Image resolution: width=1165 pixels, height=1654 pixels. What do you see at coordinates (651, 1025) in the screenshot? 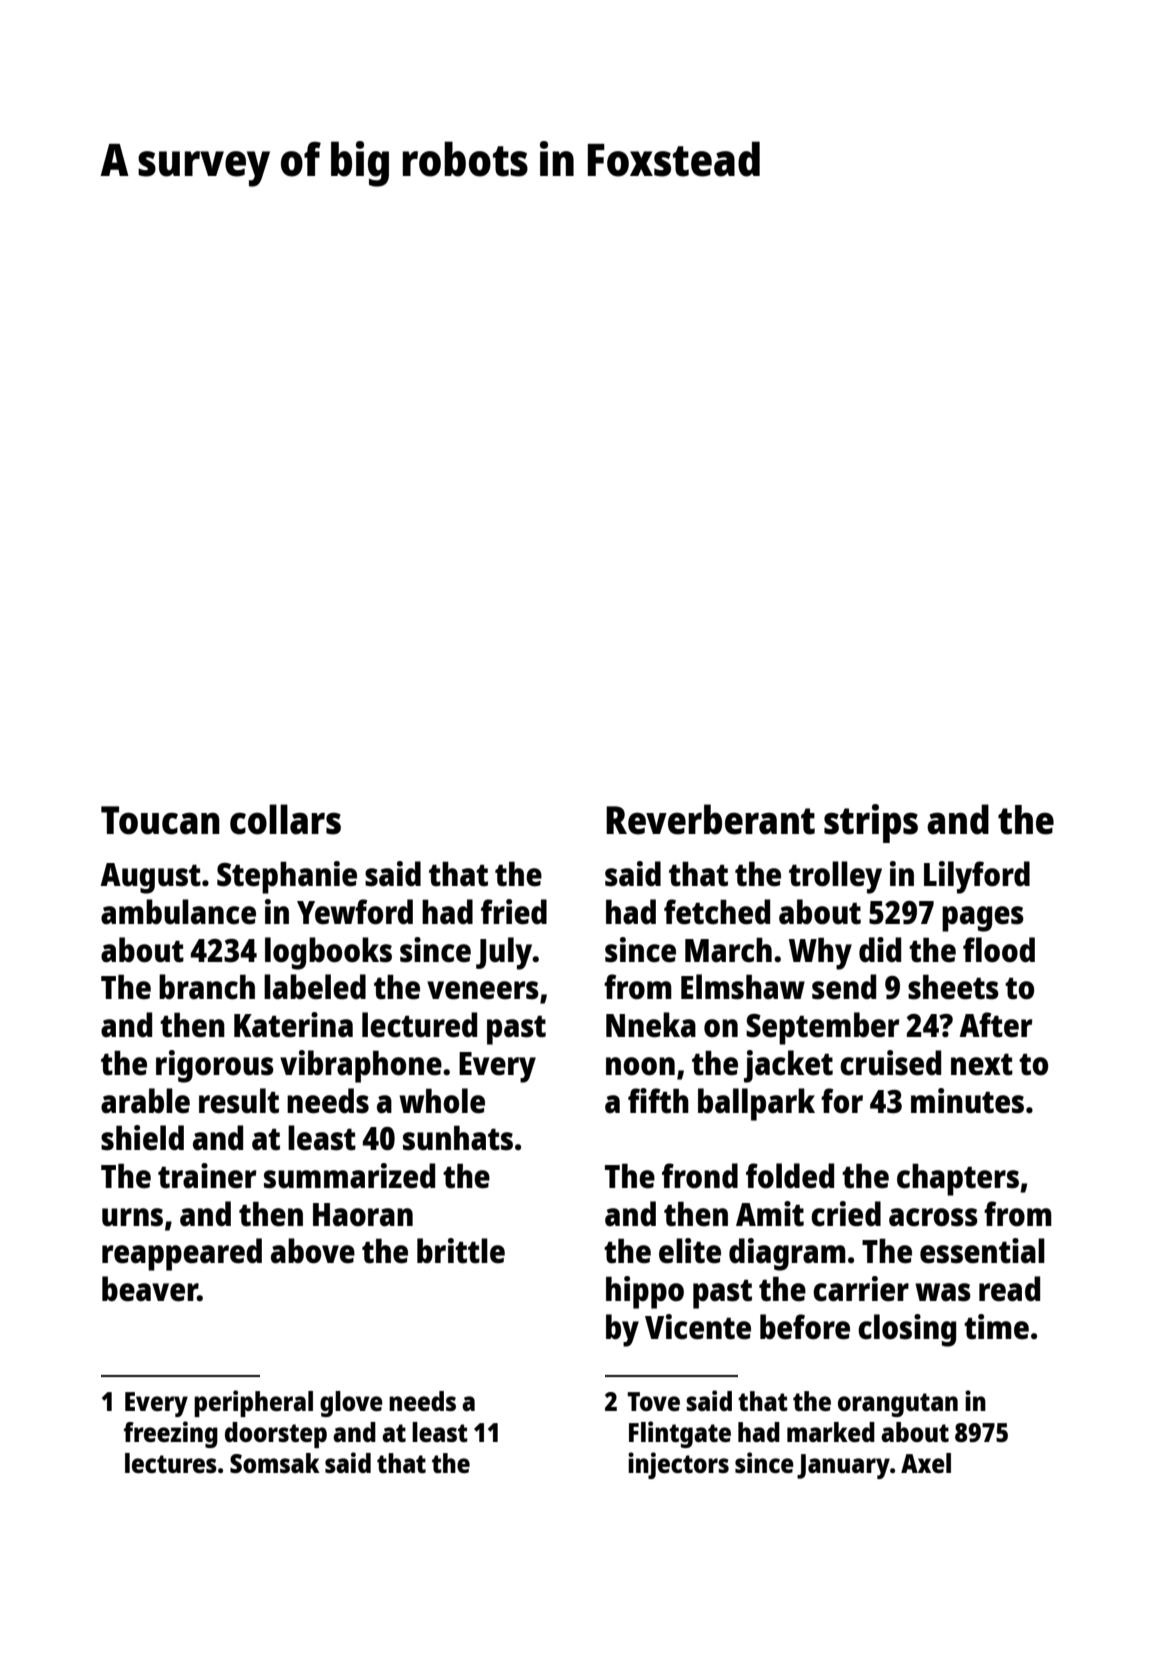
I see `Nneka` at bounding box center [651, 1025].
